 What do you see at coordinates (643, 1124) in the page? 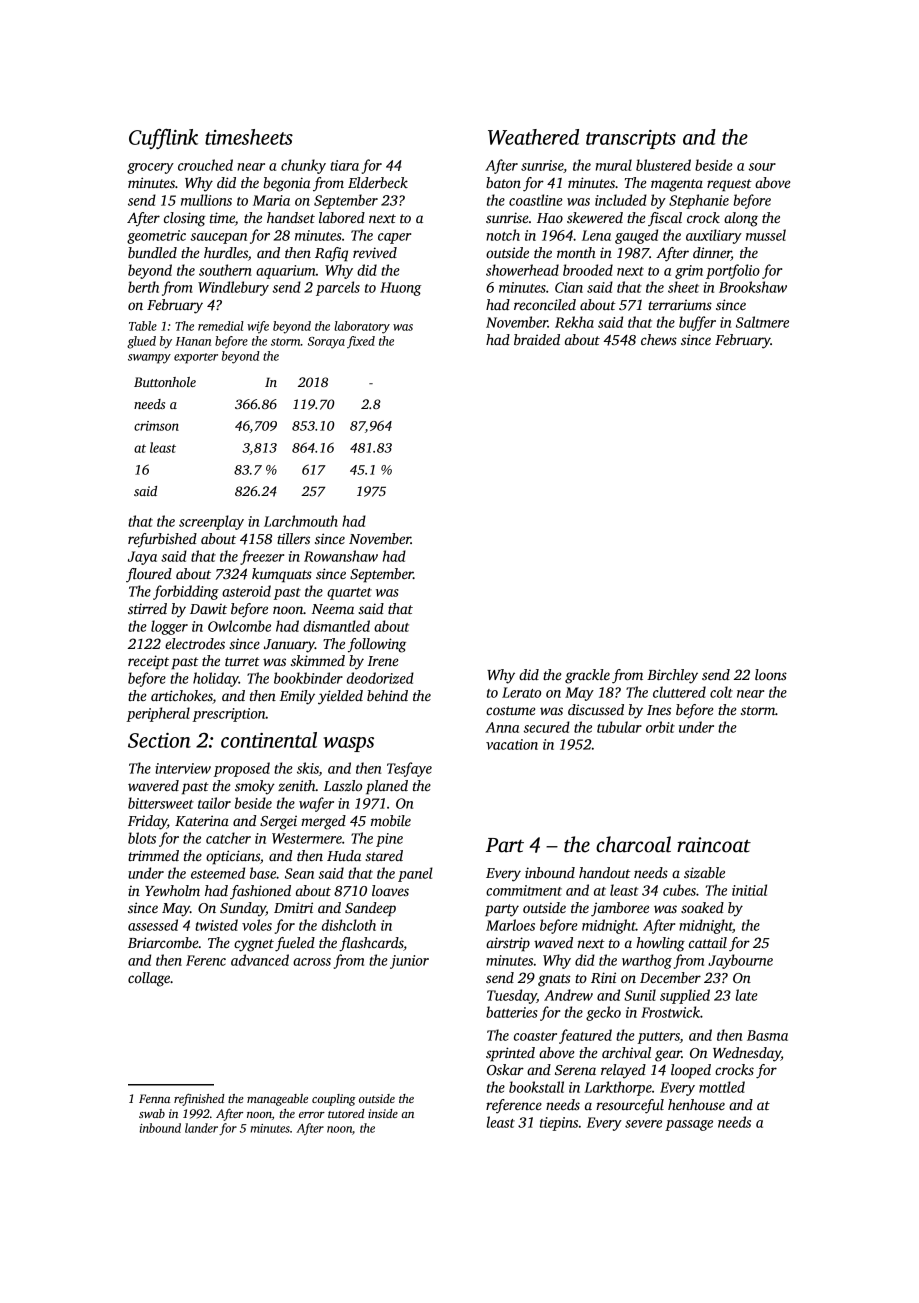
I see `severe` at bounding box center [643, 1124].
